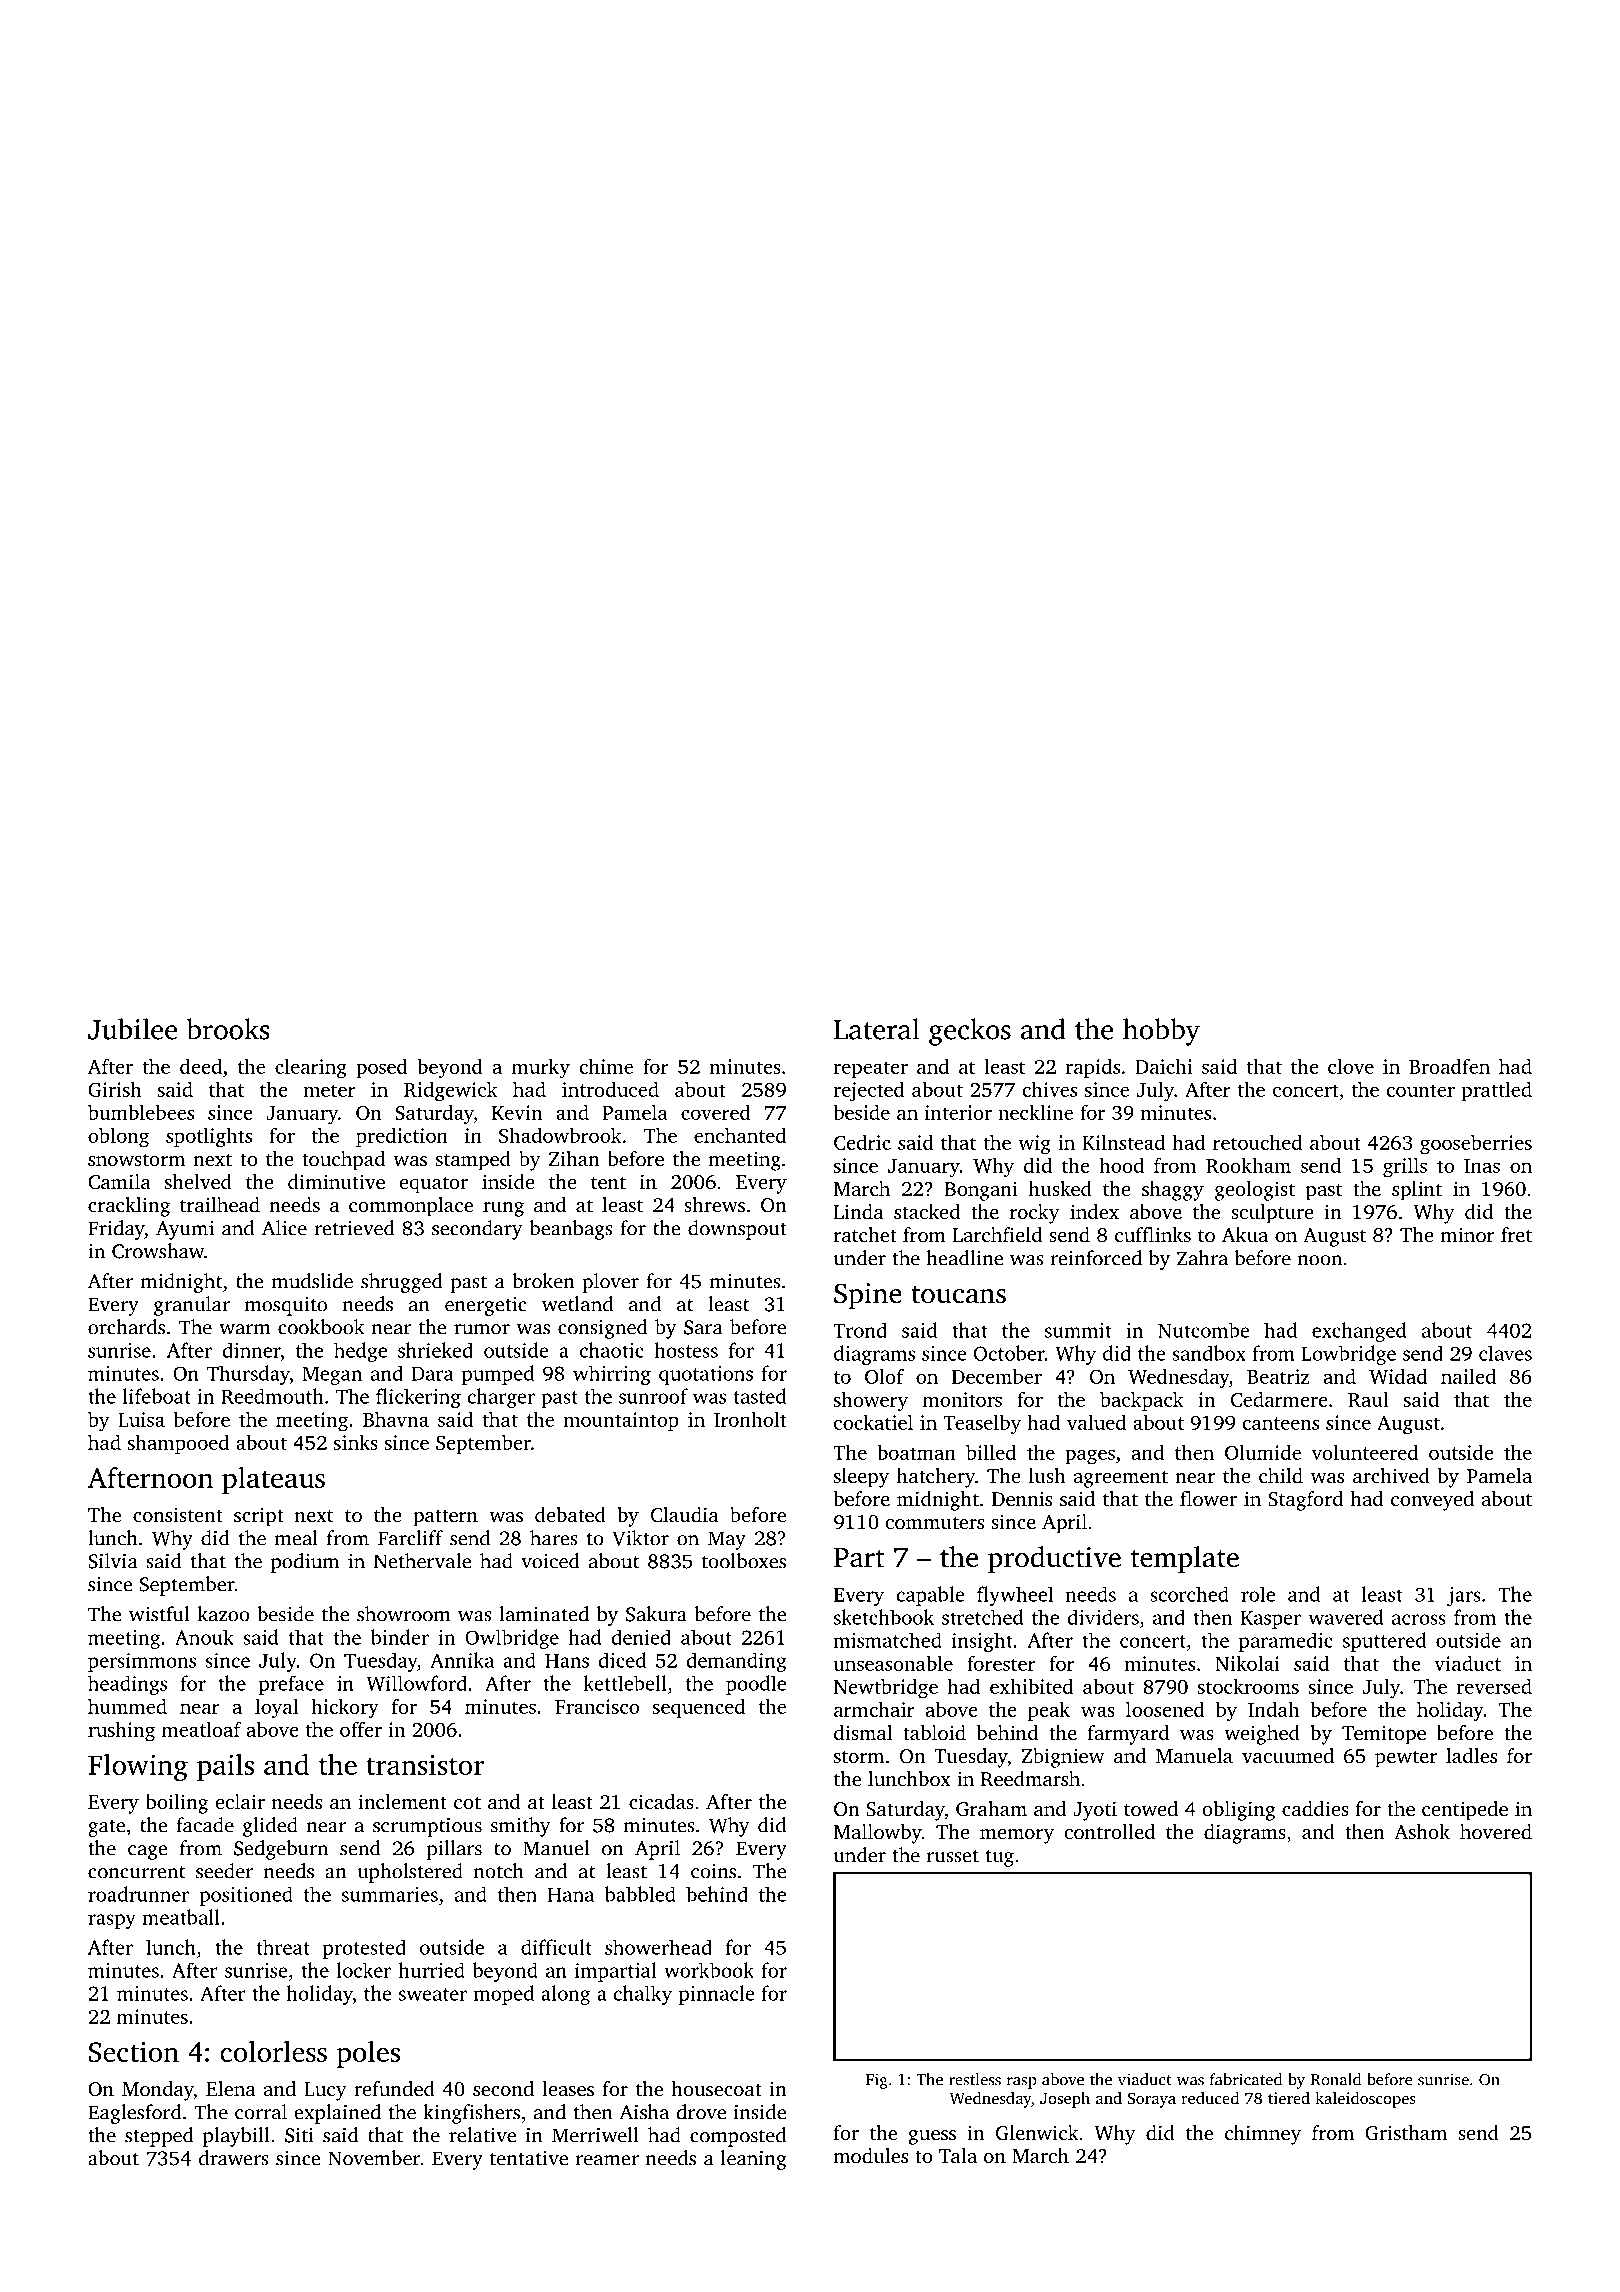 The height and width of the page is (2292, 1620). What do you see at coordinates (684, 1515) in the page?
I see `Claudia` at bounding box center [684, 1515].
